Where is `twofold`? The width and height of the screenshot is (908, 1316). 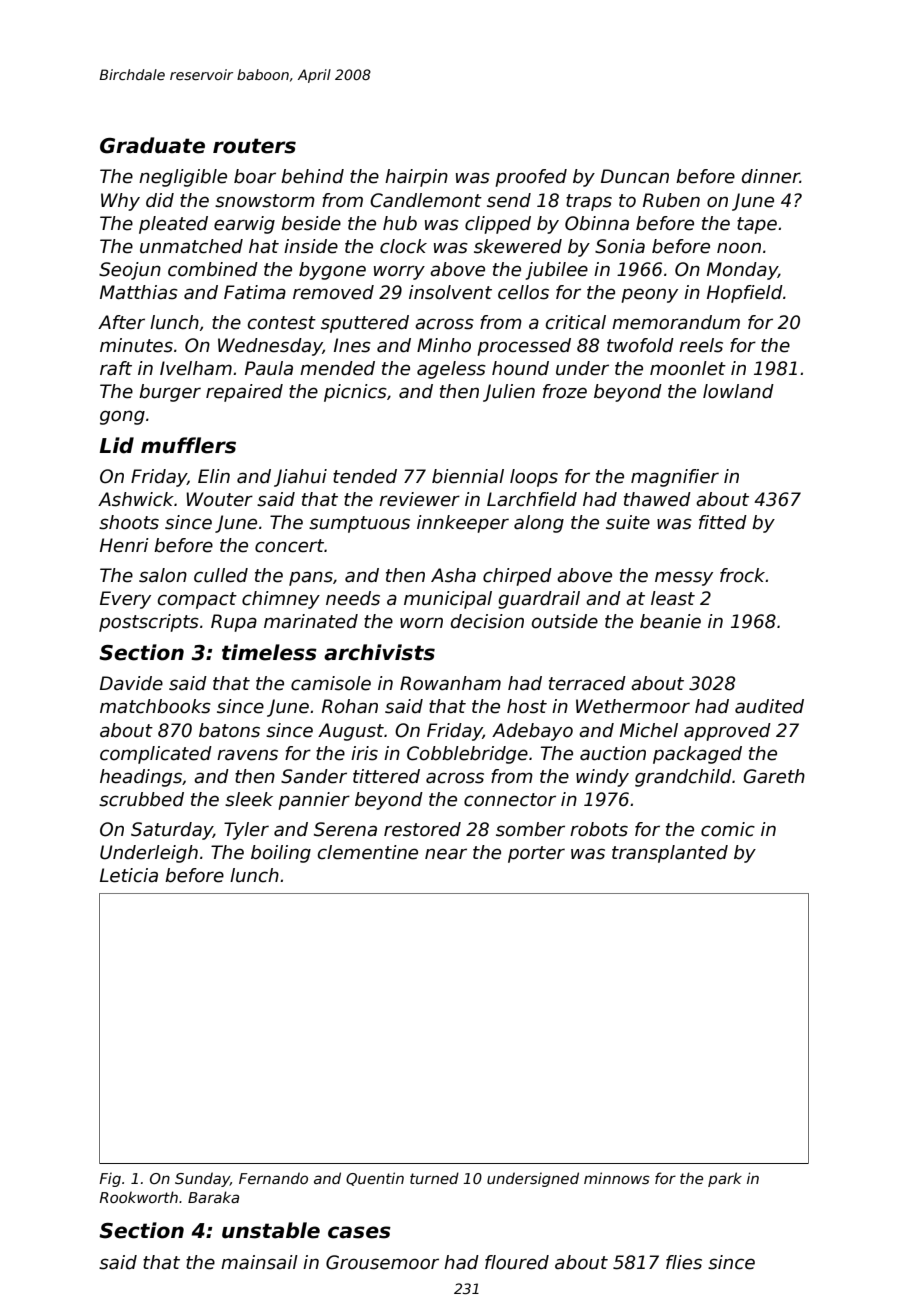
twofold is located at coordinates (640, 345).
